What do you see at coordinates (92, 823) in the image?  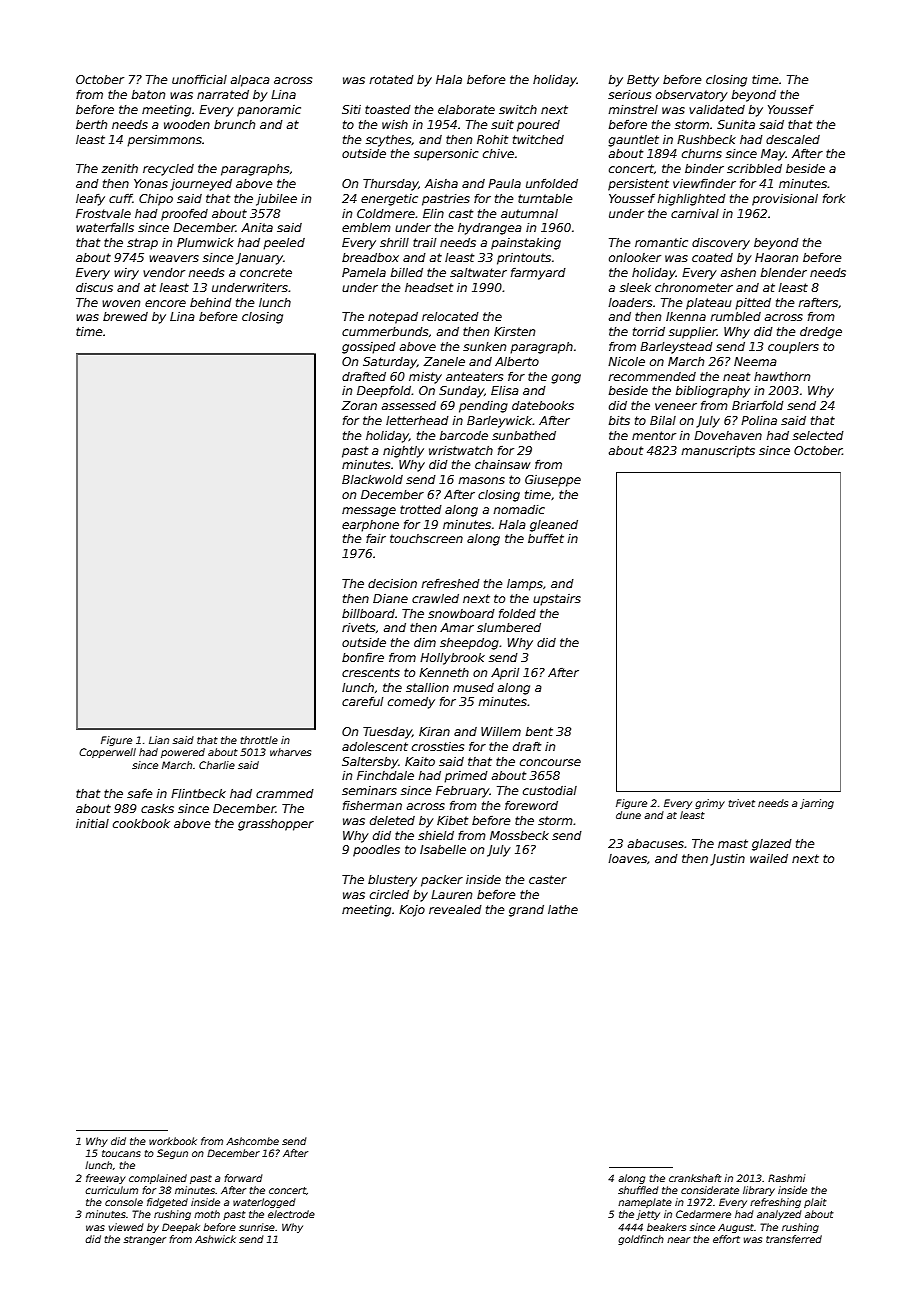 I see `initial` at bounding box center [92, 823].
